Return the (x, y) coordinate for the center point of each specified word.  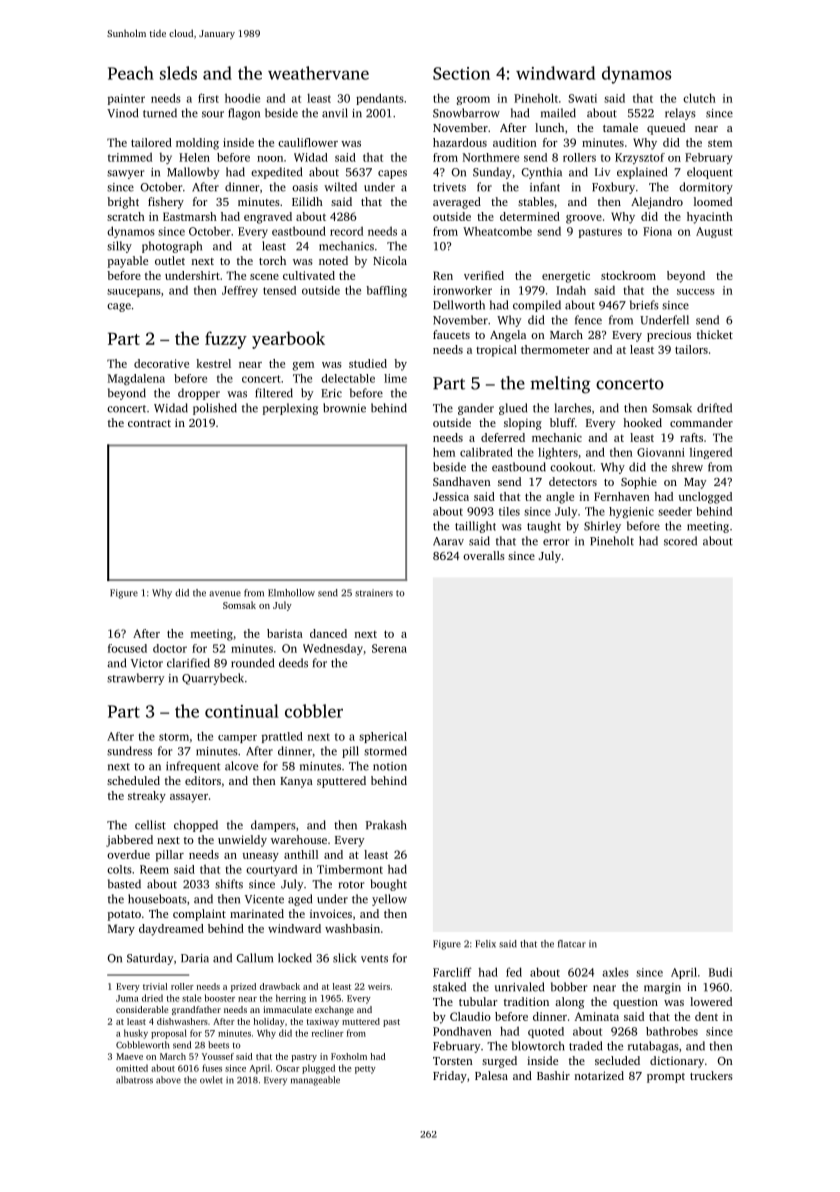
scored (680, 541)
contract (149, 423)
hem (444, 452)
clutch (699, 98)
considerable (142, 1009)
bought (389, 885)
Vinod (122, 113)
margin (662, 988)
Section (461, 73)
